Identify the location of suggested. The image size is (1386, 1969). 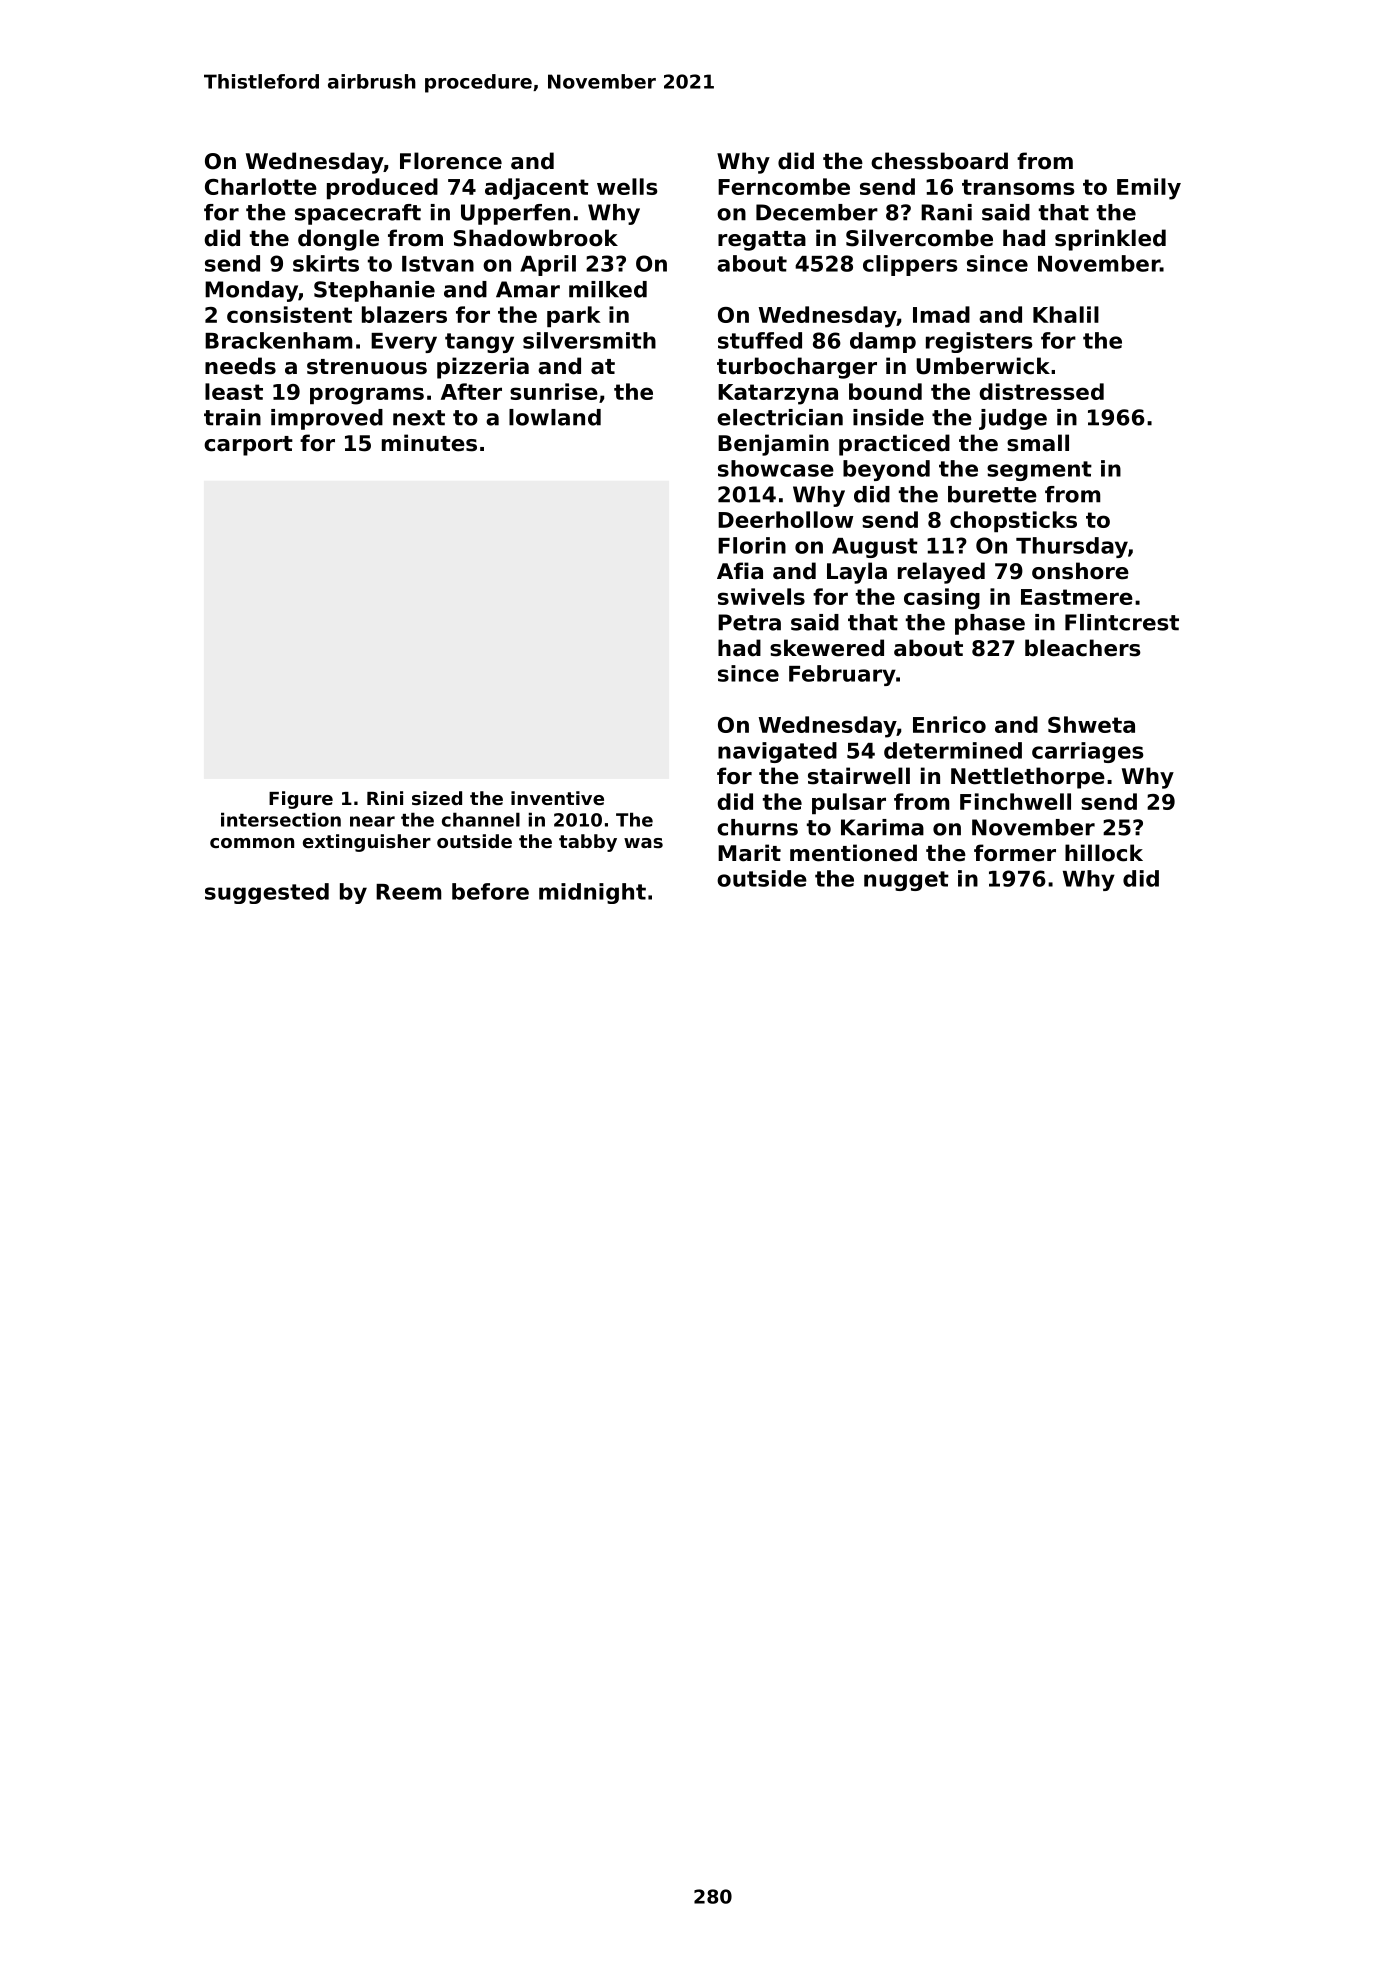
(267, 893).
